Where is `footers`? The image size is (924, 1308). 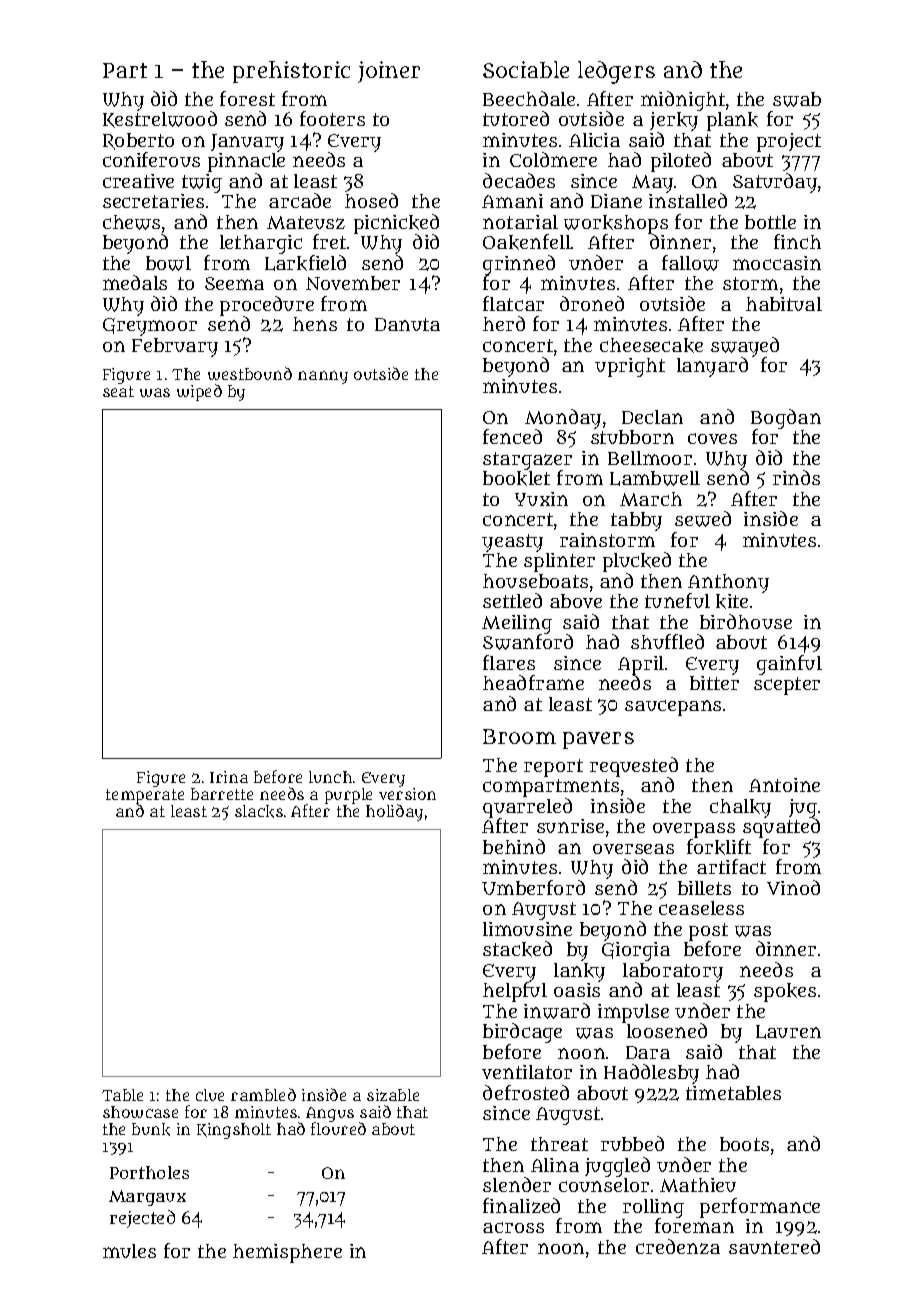 footers is located at coordinates (332, 118).
